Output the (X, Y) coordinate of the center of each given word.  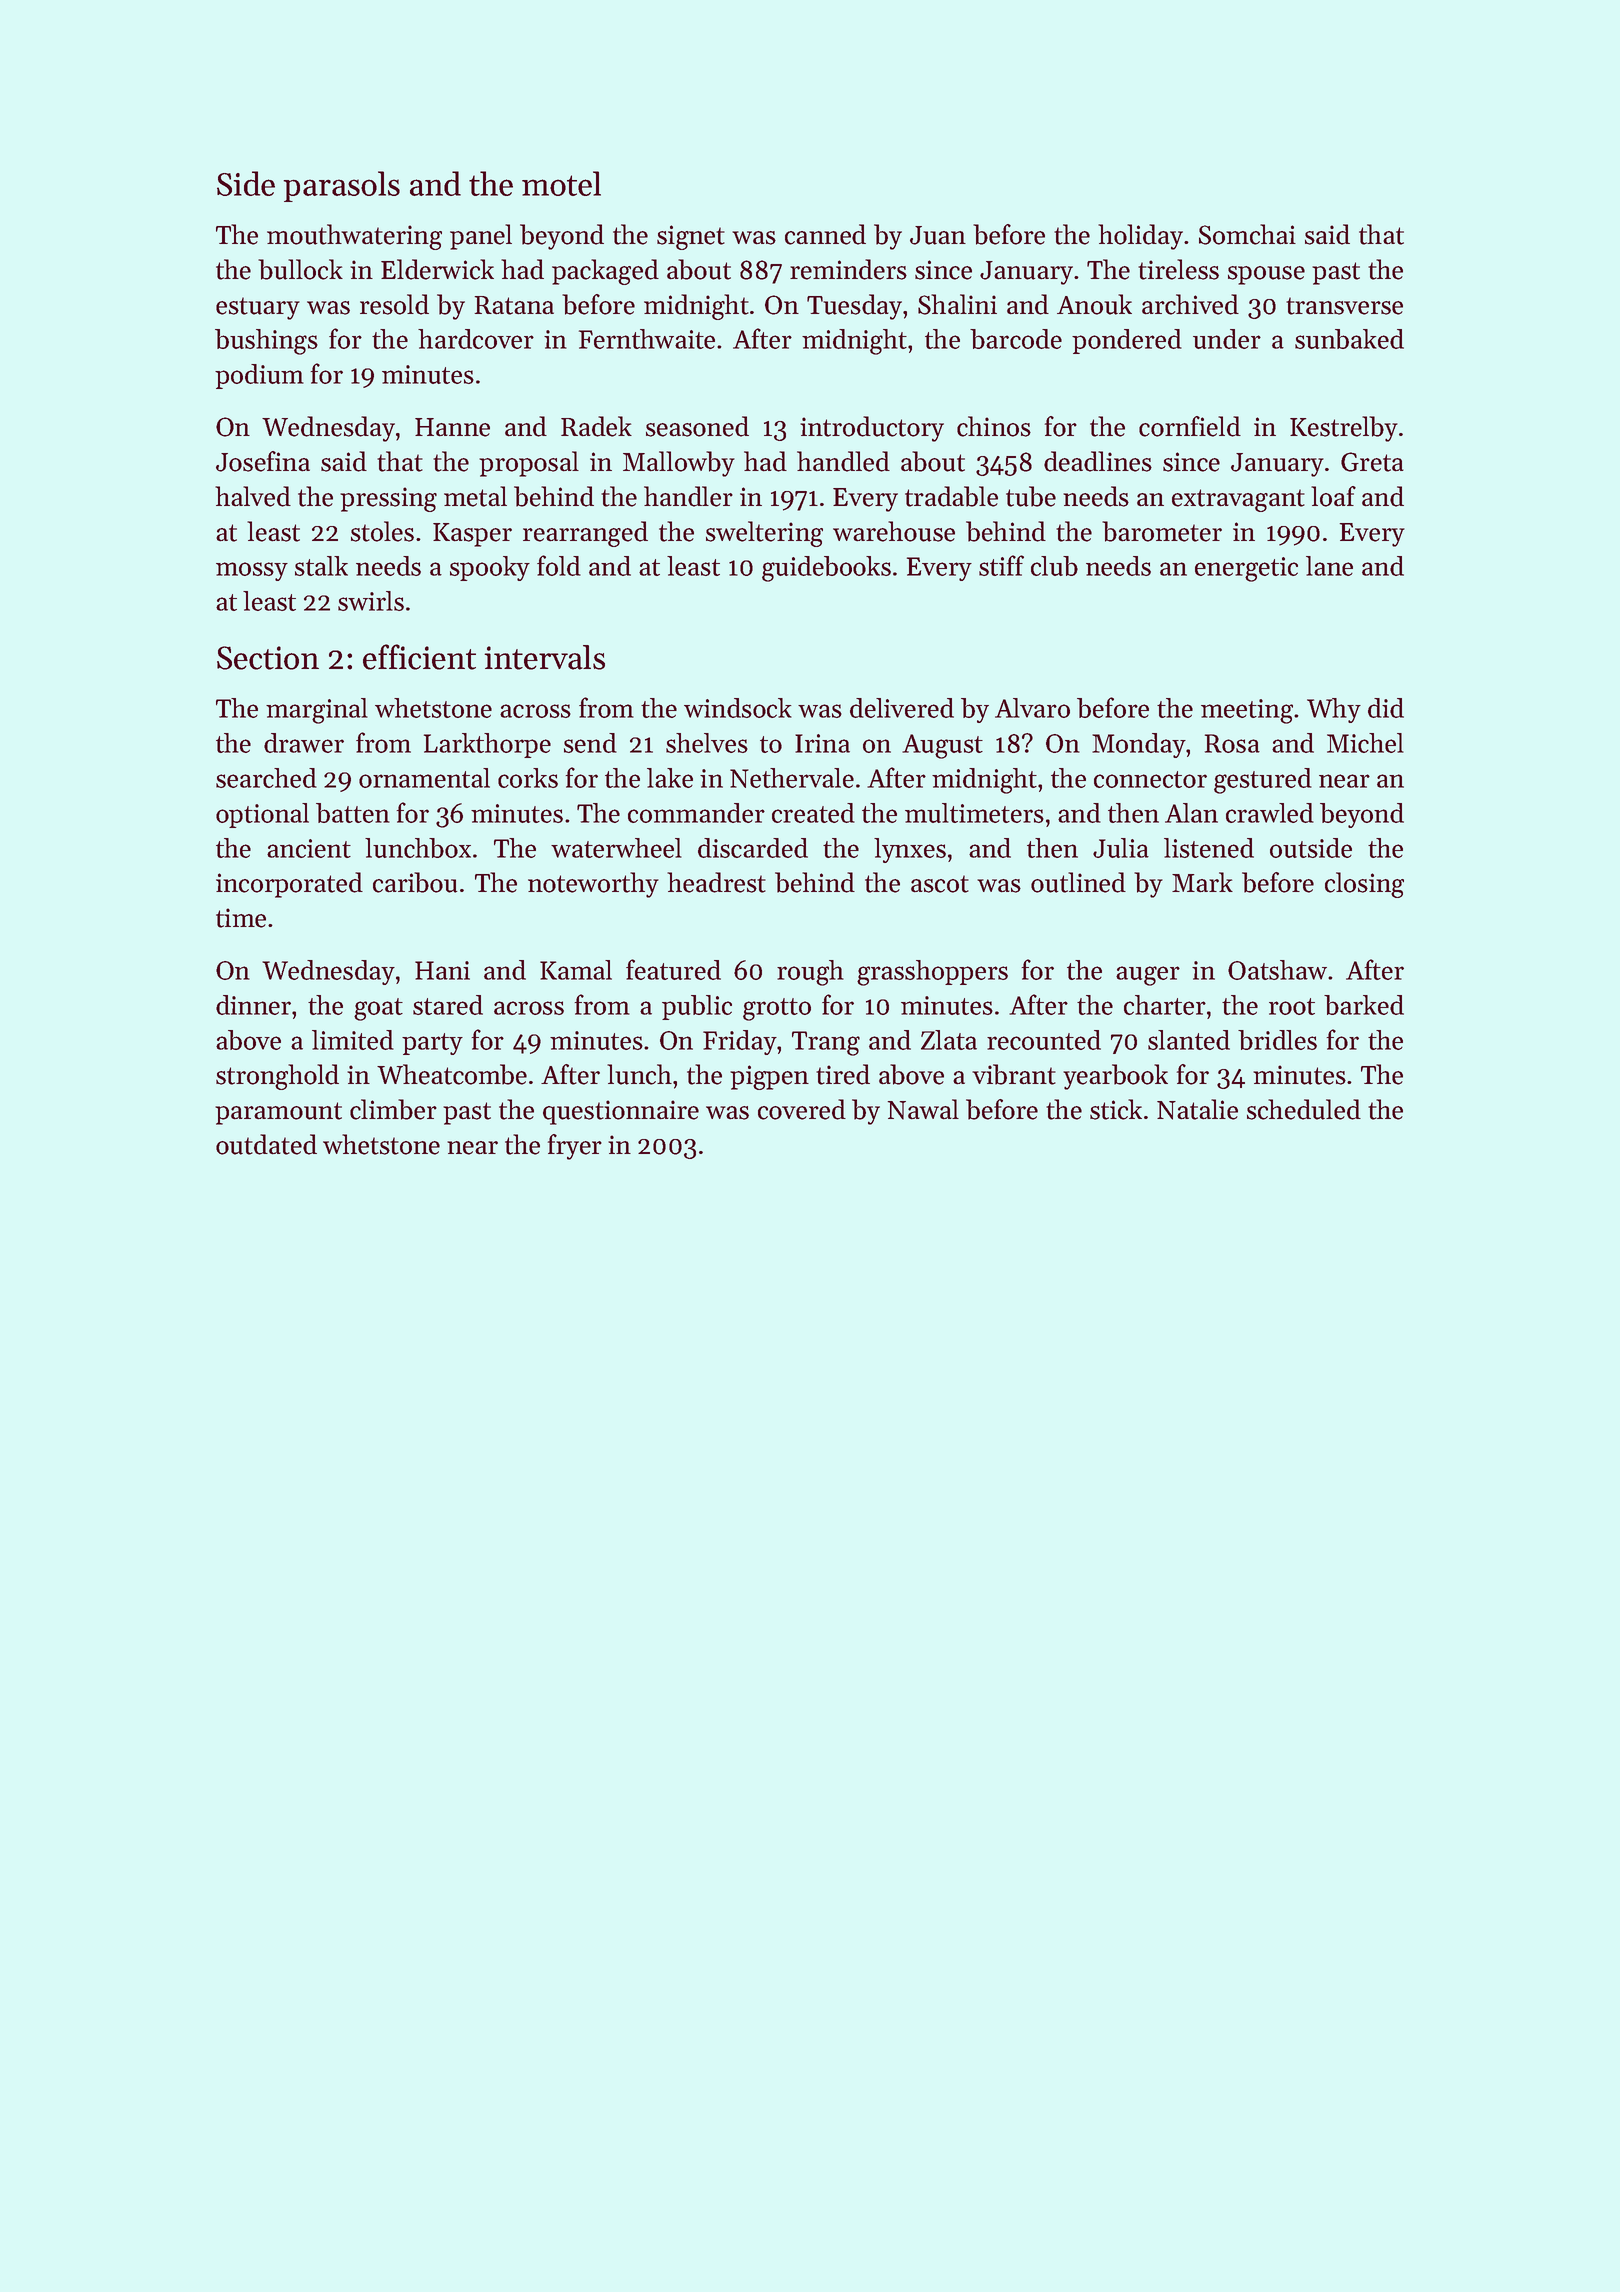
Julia (1121, 848)
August (942, 746)
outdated (266, 1144)
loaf (1333, 496)
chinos (994, 426)
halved (253, 496)
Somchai (1247, 234)
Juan (938, 235)
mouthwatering (354, 237)
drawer (304, 743)
